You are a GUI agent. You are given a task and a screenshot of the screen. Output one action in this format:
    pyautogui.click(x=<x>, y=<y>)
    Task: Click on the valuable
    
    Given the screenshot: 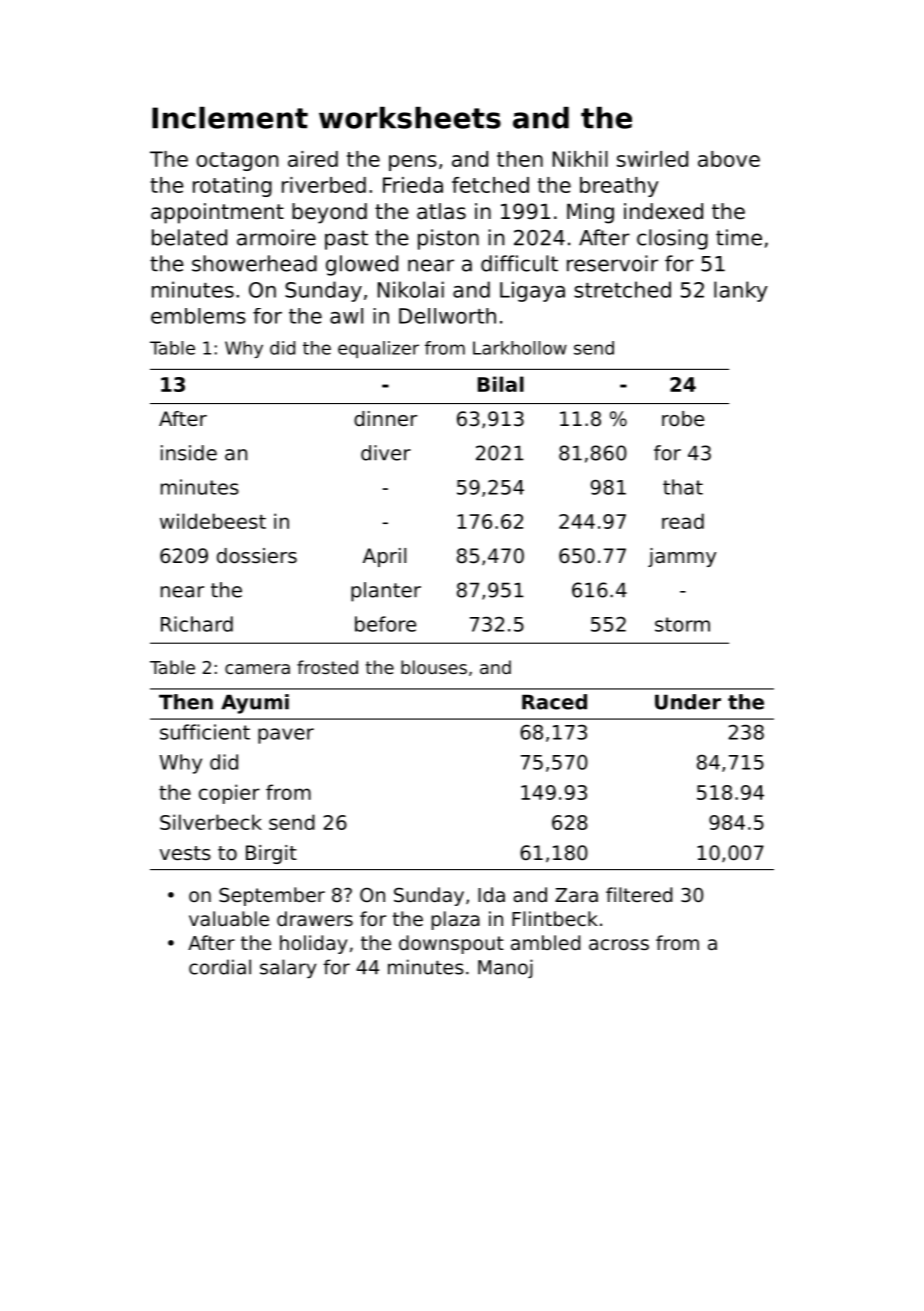 What is the action you would take?
    pyautogui.click(x=229, y=918)
